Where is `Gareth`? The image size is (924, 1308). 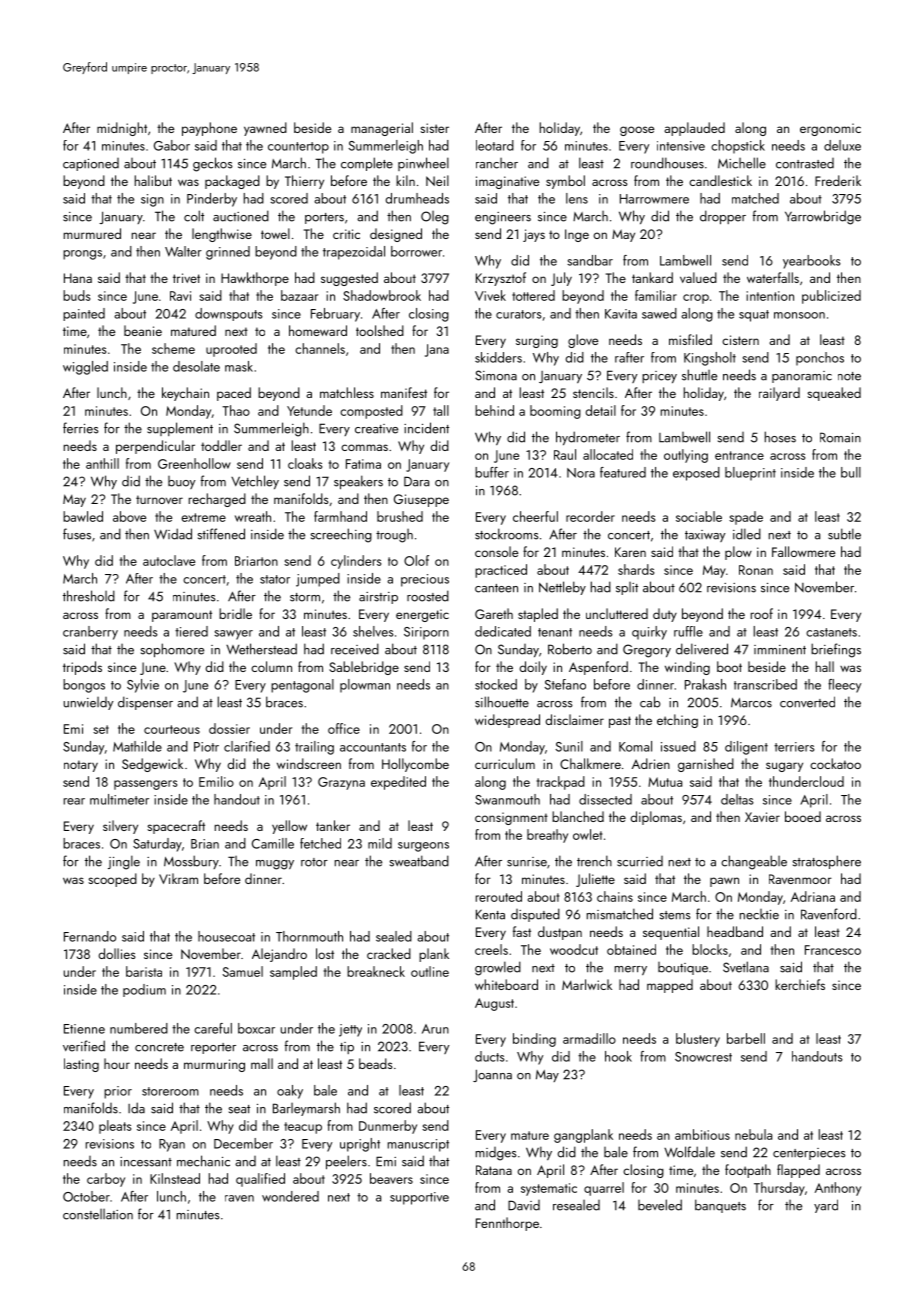 Gareth is located at coordinates (494, 613).
